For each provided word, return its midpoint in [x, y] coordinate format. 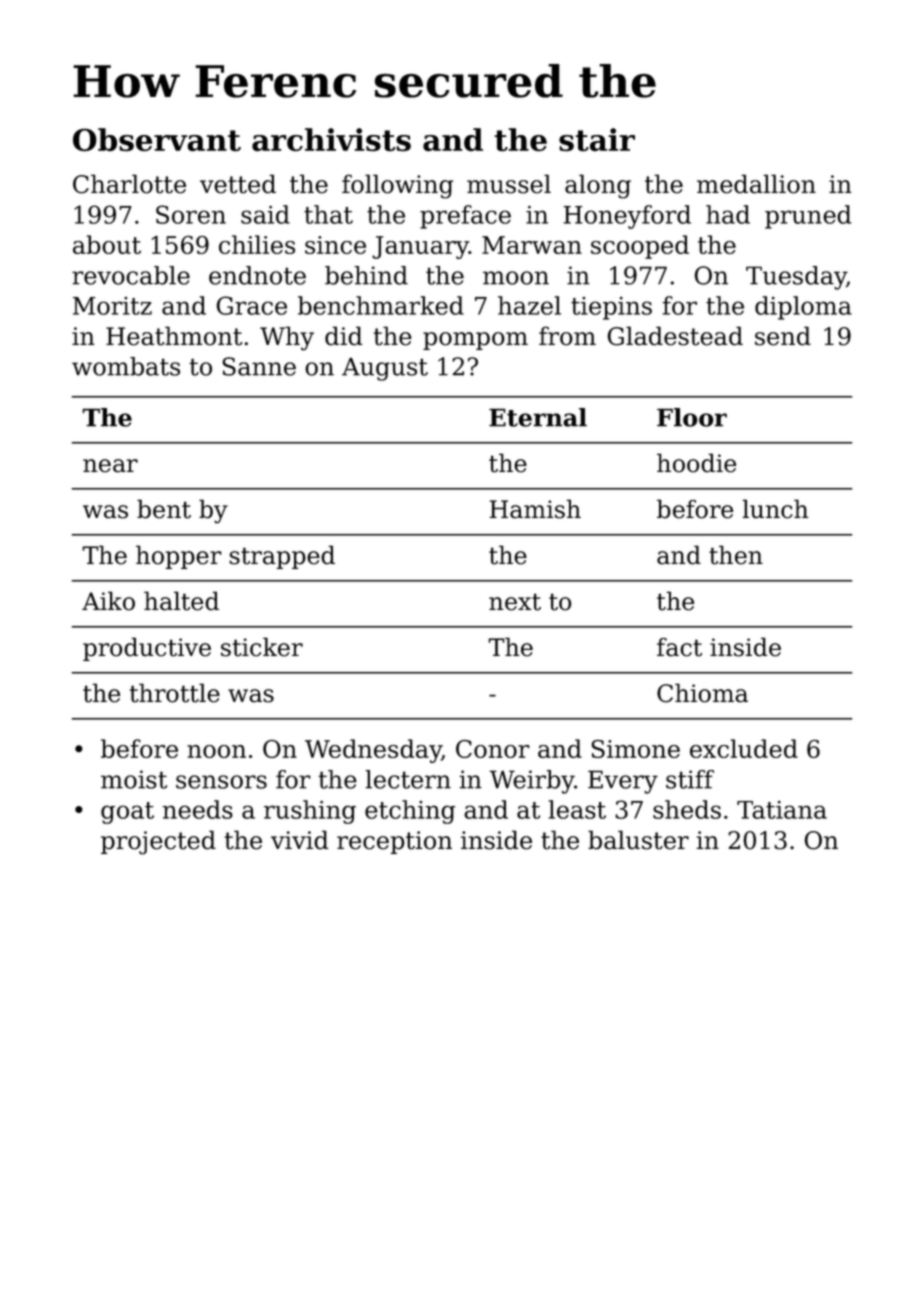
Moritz [112, 306]
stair [597, 140]
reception [394, 842]
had [728, 214]
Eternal [538, 417]
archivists [331, 140]
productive [147, 649]
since [335, 245]
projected [158, 842]
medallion [756, 184]
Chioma [702, 693]
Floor [692, 417]
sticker [262, 647]
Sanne [259, 366]
